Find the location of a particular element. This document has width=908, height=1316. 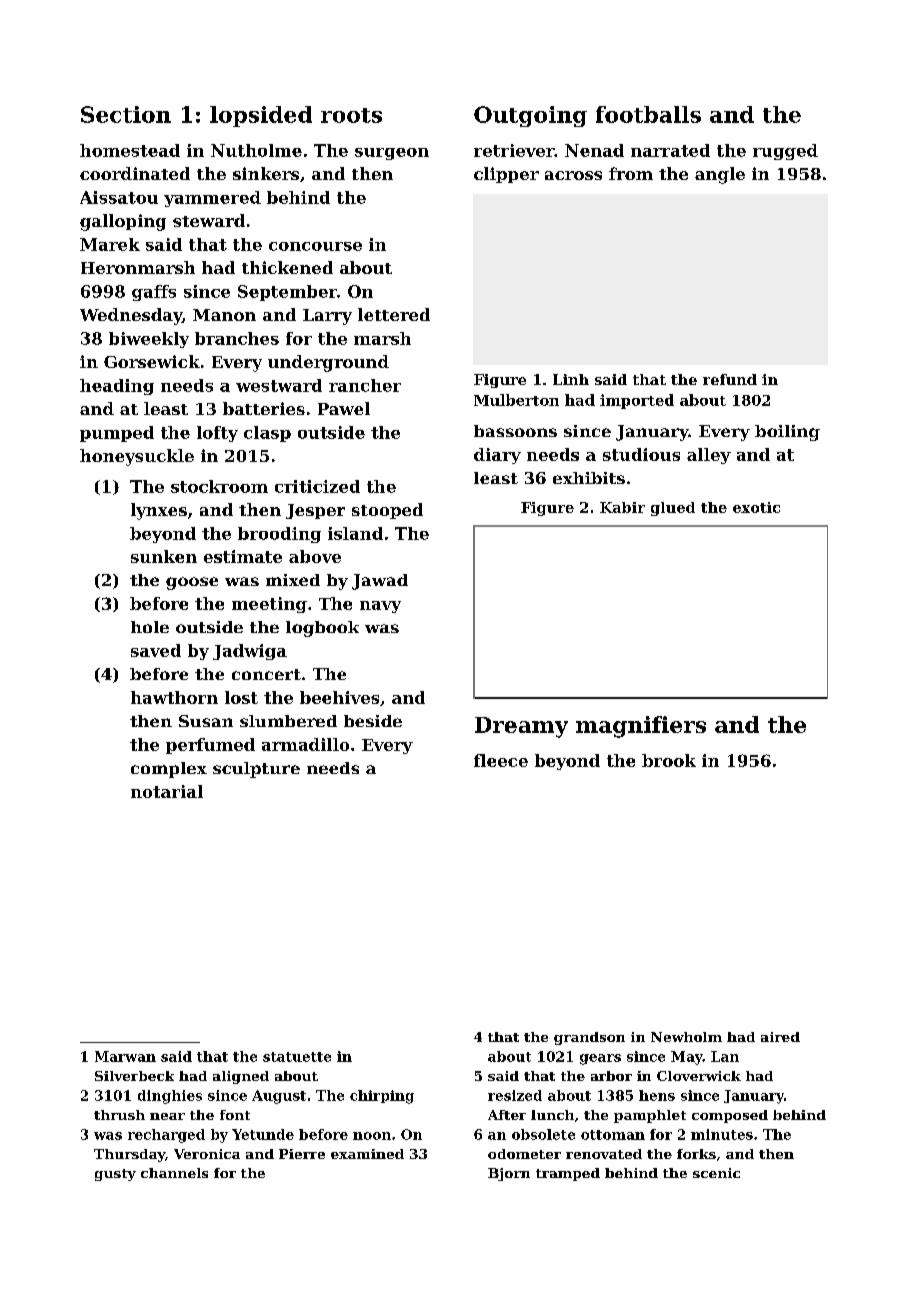

heading is located at coordinates (117, 387).
